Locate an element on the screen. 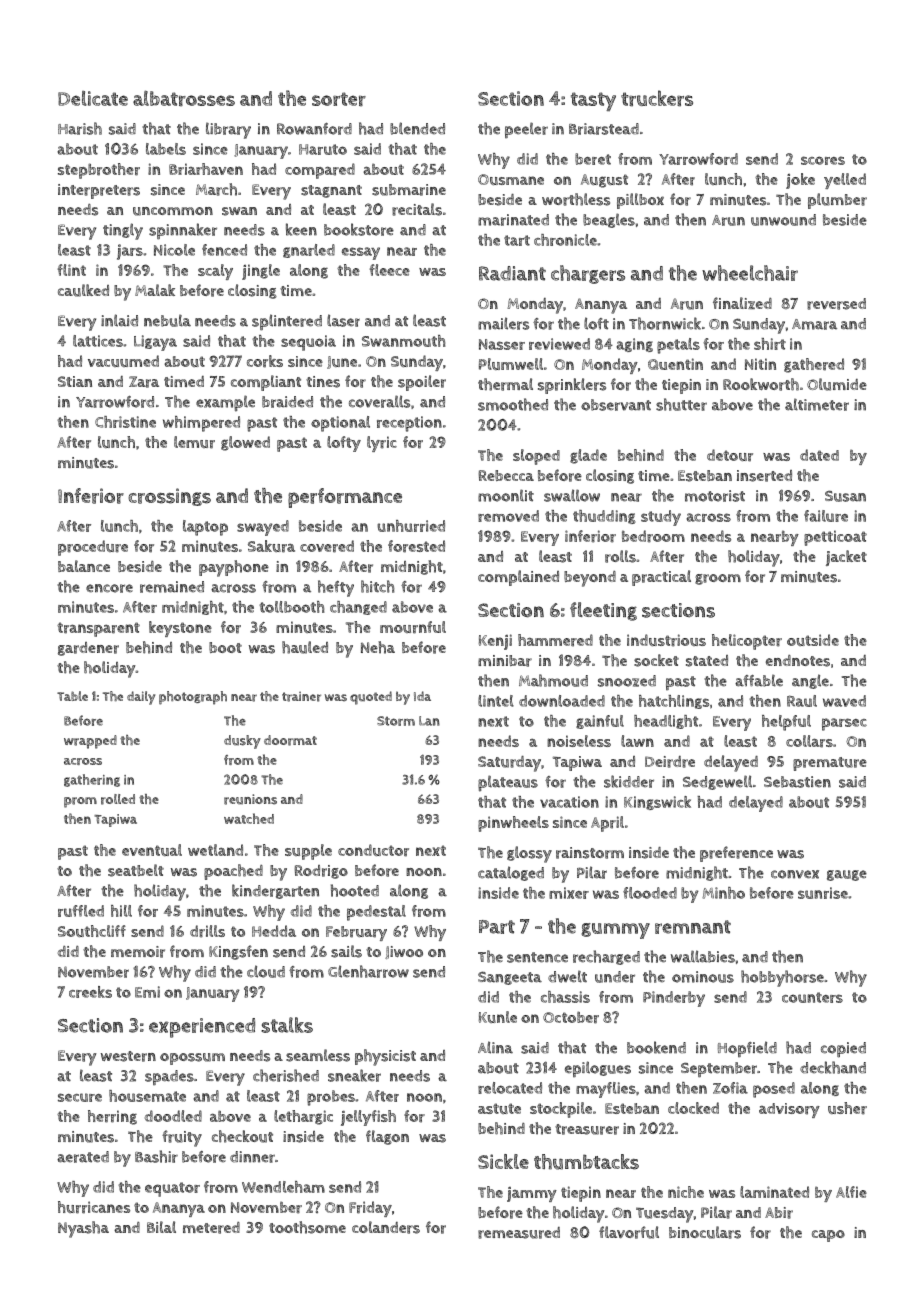 This screenshot has height=1308, width=924. sorter is located at coordinates (339, 99).
